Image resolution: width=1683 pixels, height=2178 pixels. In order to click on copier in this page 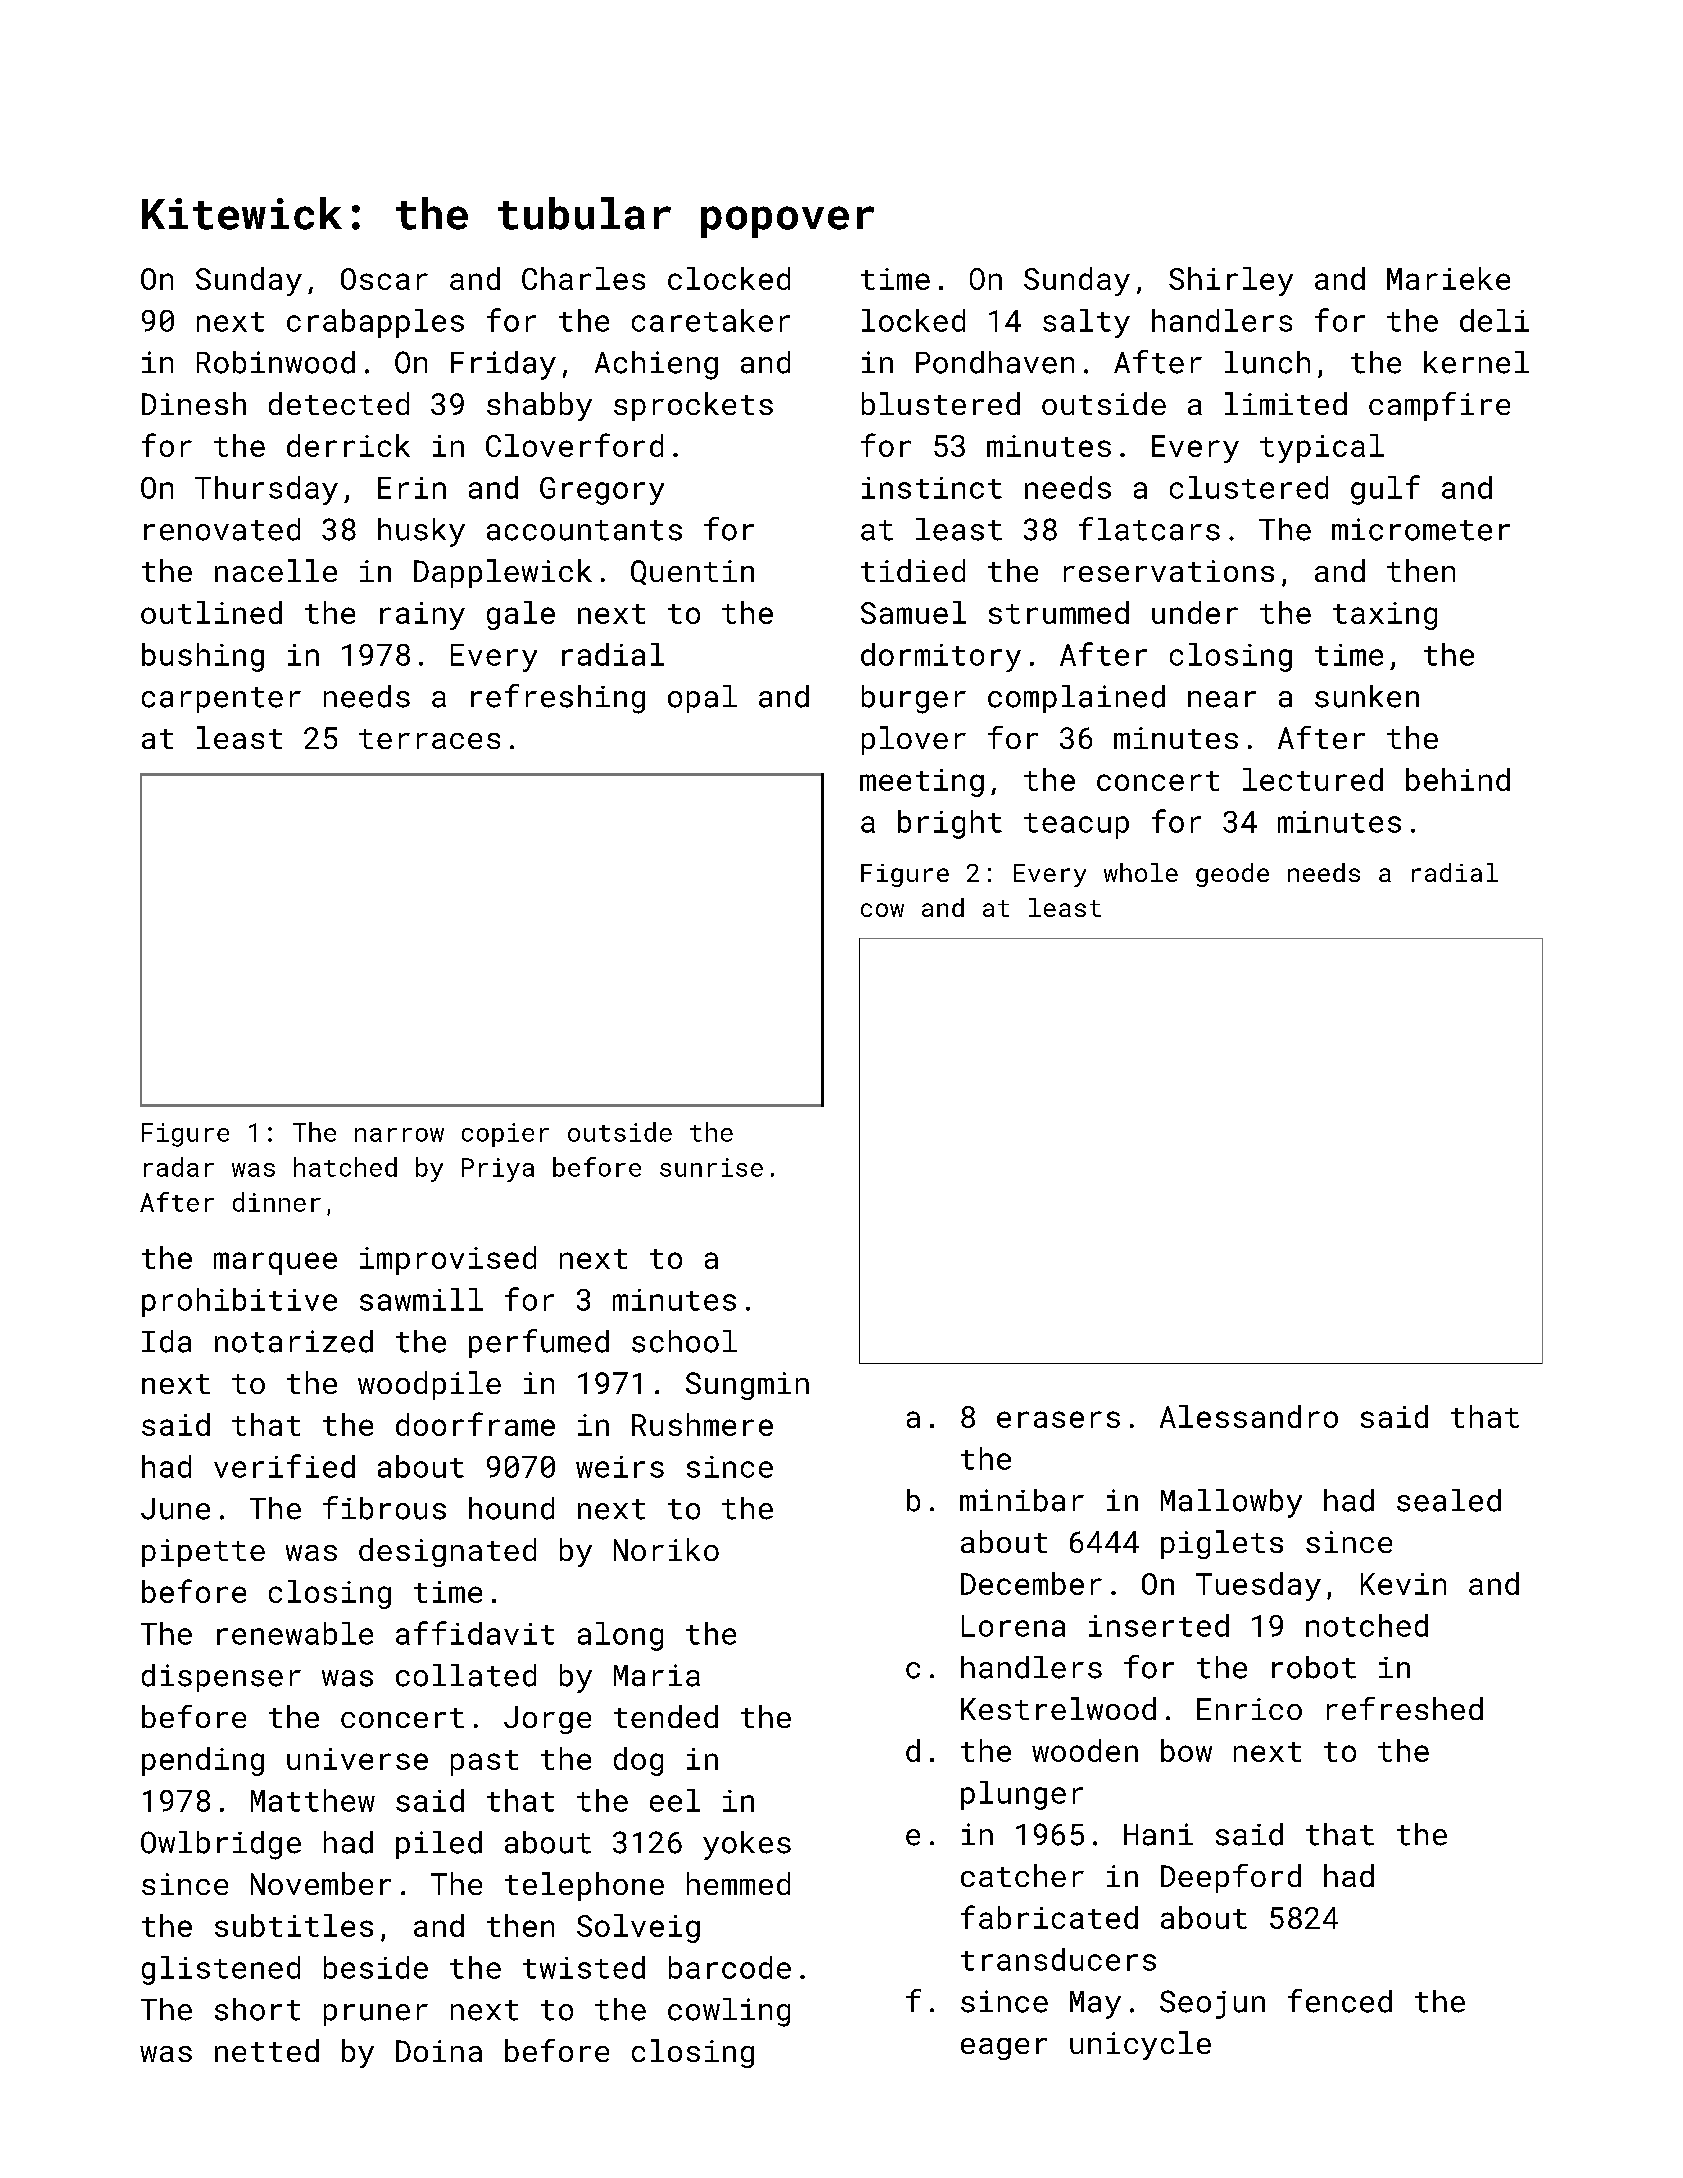, I will do `click(505, 1135)`.
